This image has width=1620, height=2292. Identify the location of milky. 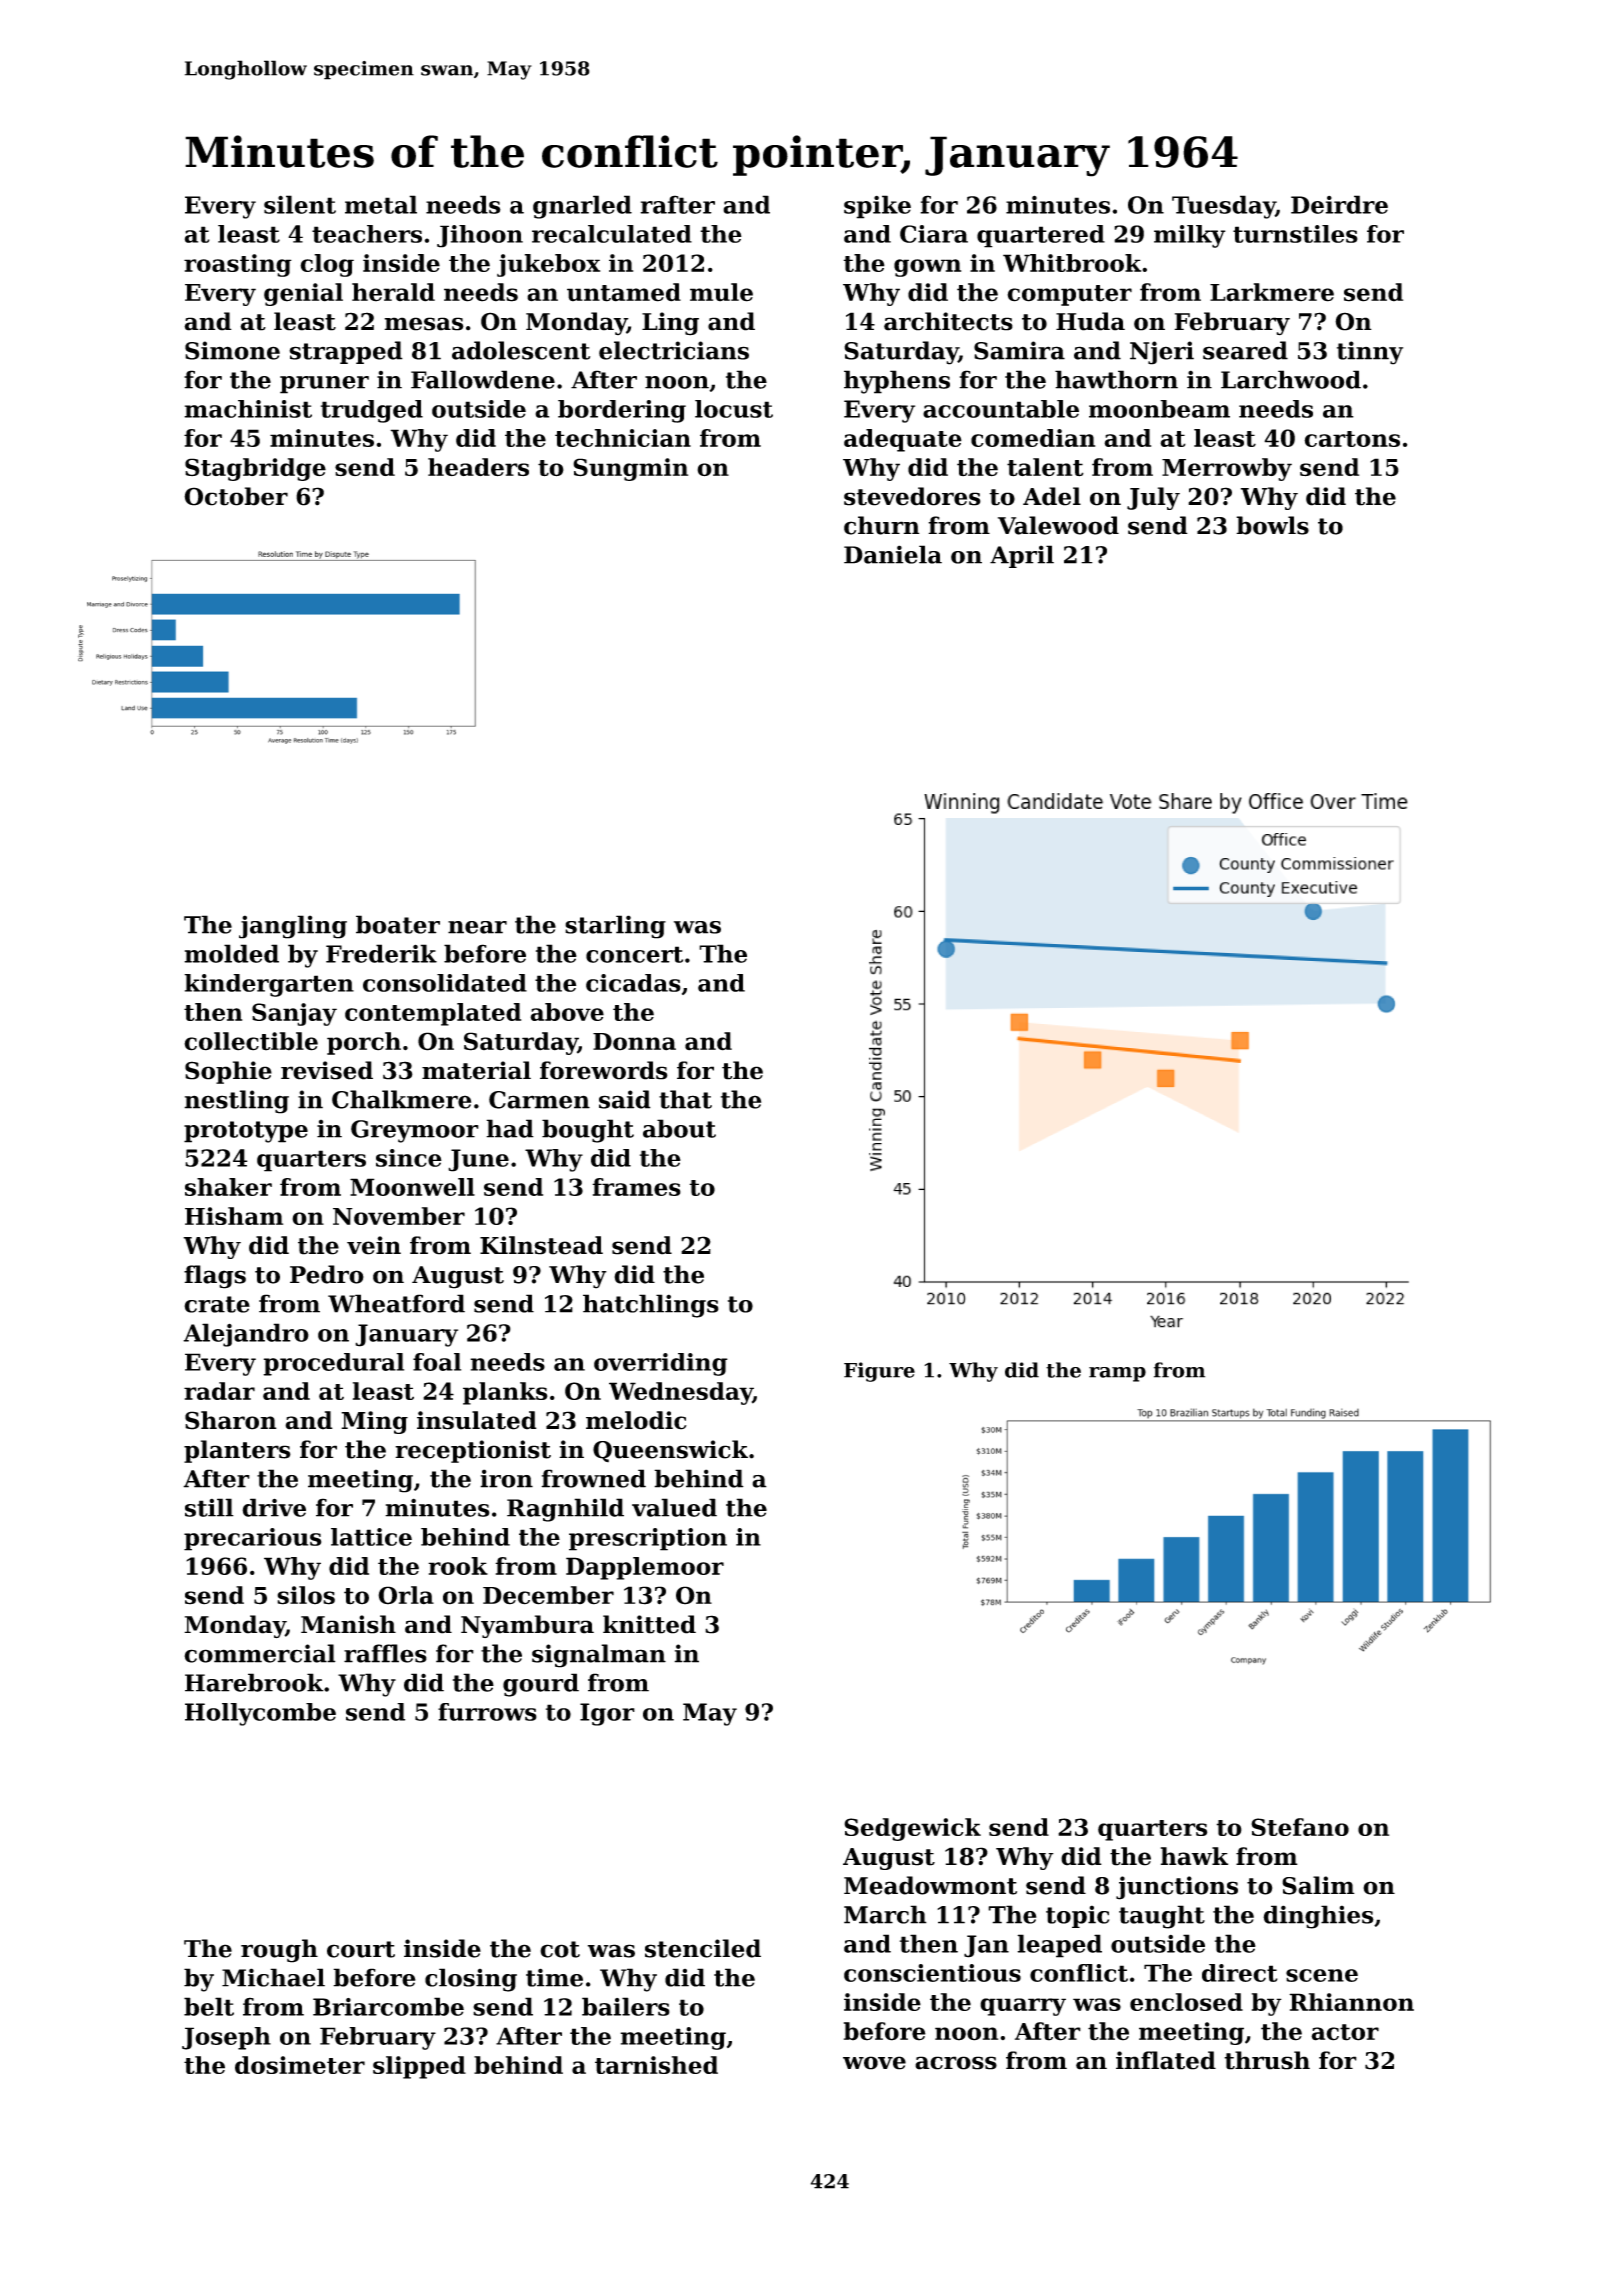
(1190, 236).
